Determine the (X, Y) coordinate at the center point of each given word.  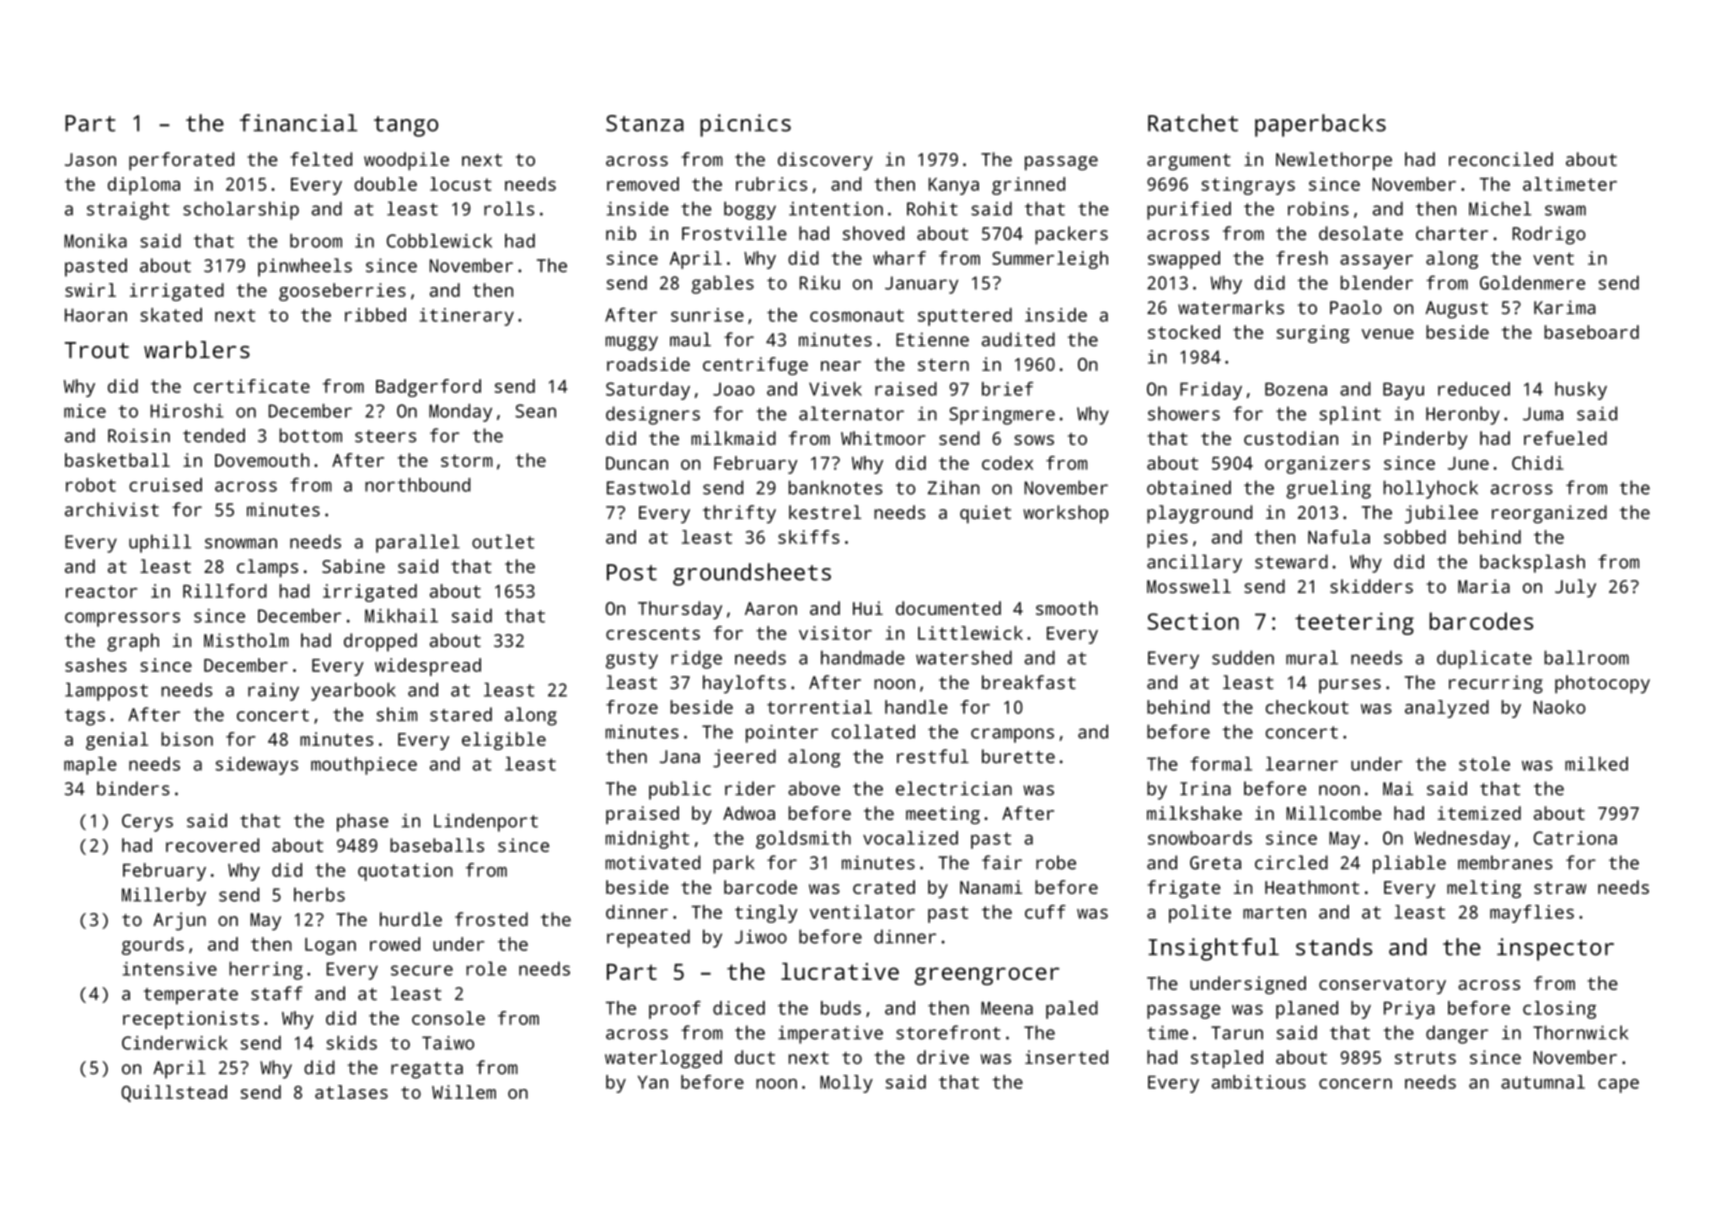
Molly (846, 1084)
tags (85, 717)
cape (1618, 1086)
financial (298, 123)
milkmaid (733, 438)
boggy (750, 210)
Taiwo (448, 1043)
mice (85, 411)
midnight (647, 840)
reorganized (1549, 514)
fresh (1302, 258)
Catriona (1575, 838)
